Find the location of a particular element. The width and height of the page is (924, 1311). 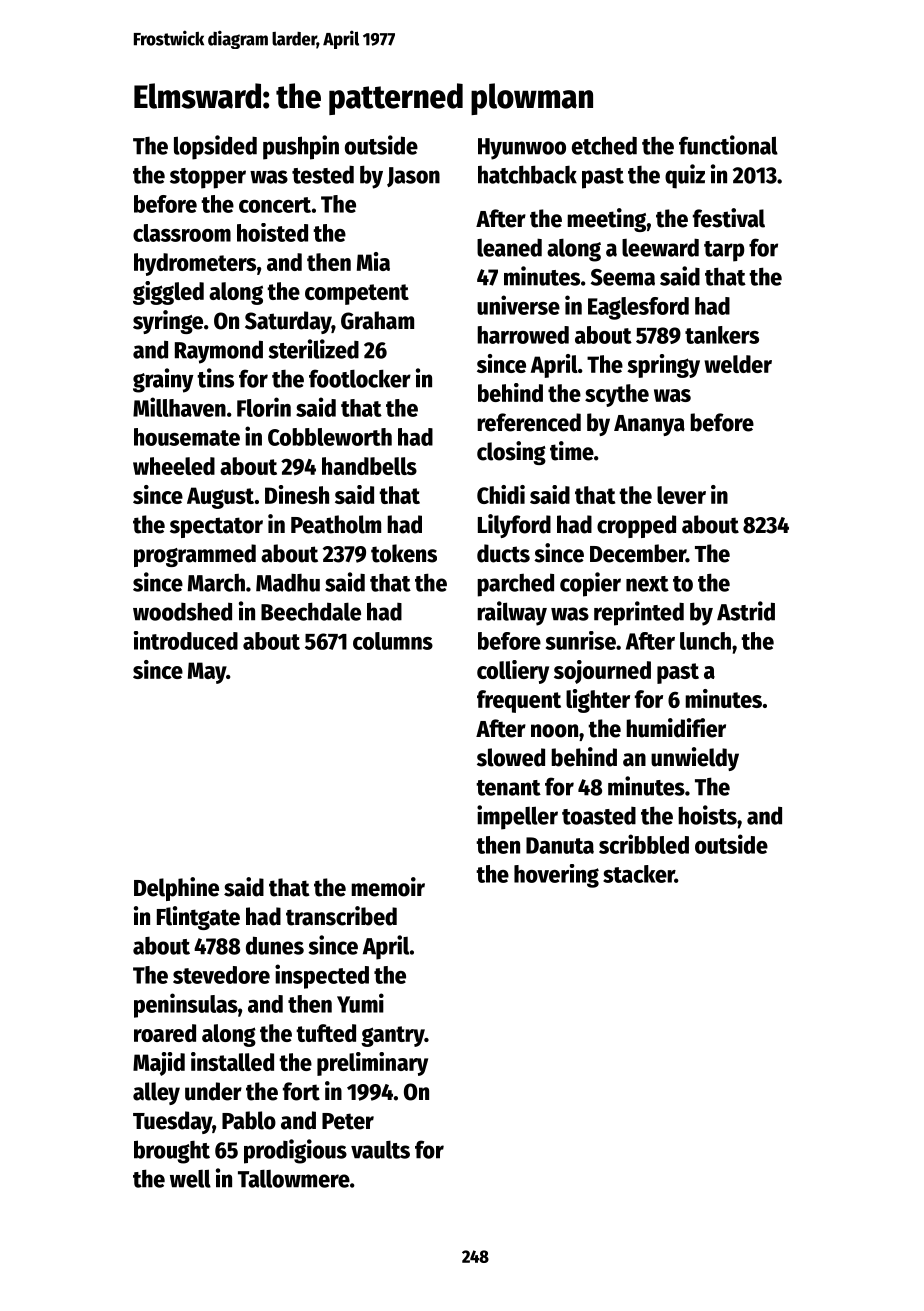

meeting is located at coordinates (606, 220).
